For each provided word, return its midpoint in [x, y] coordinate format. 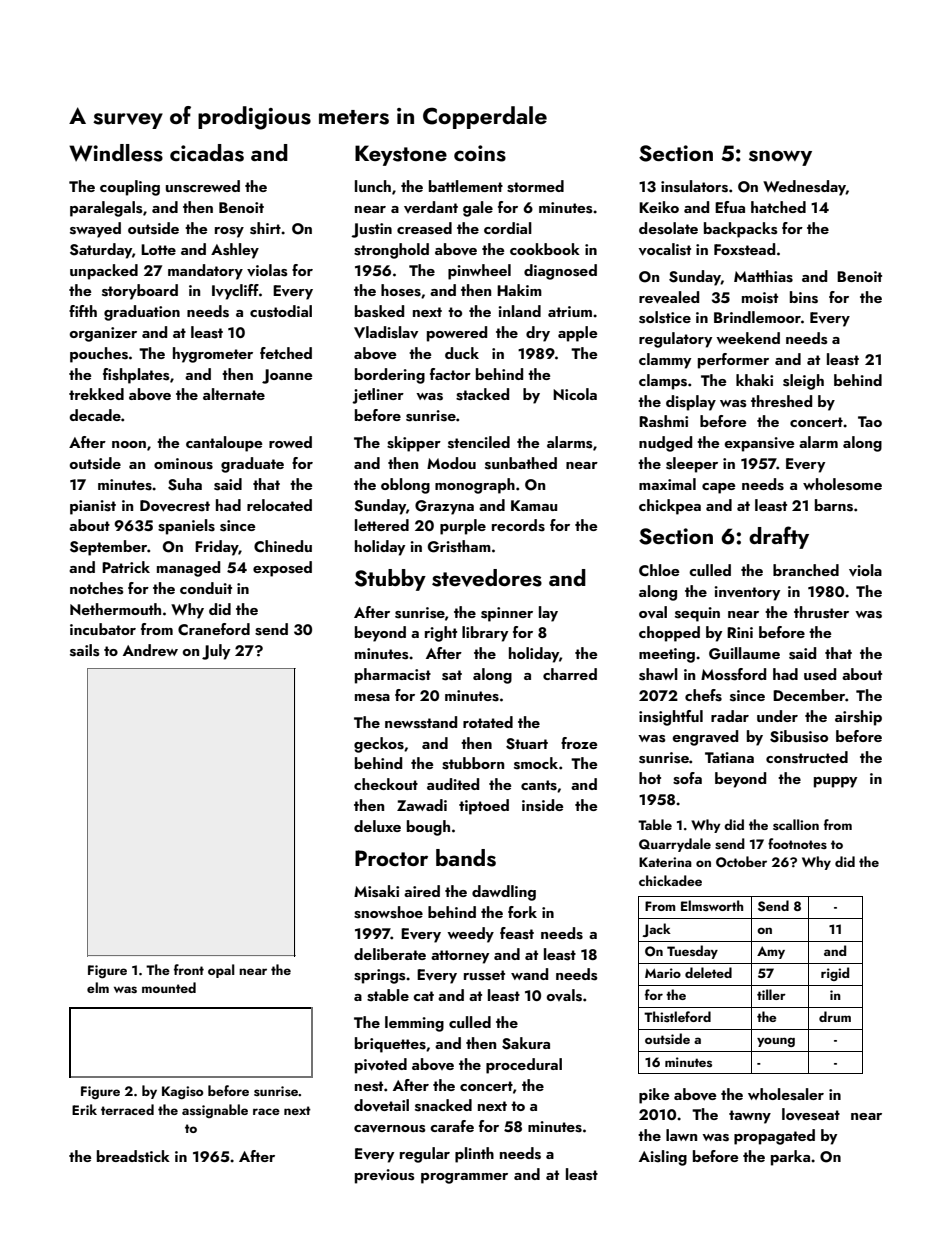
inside [543, 805]
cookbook [545, 249]
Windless [116, 153]
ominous [183, 464]
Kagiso [182, 1092]
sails [84, 650]
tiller [771, 994]
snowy [780, 158]
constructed [807, 757]
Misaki [376, 891]
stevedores [487, 578]
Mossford [733, 674]
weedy [470, 935]
